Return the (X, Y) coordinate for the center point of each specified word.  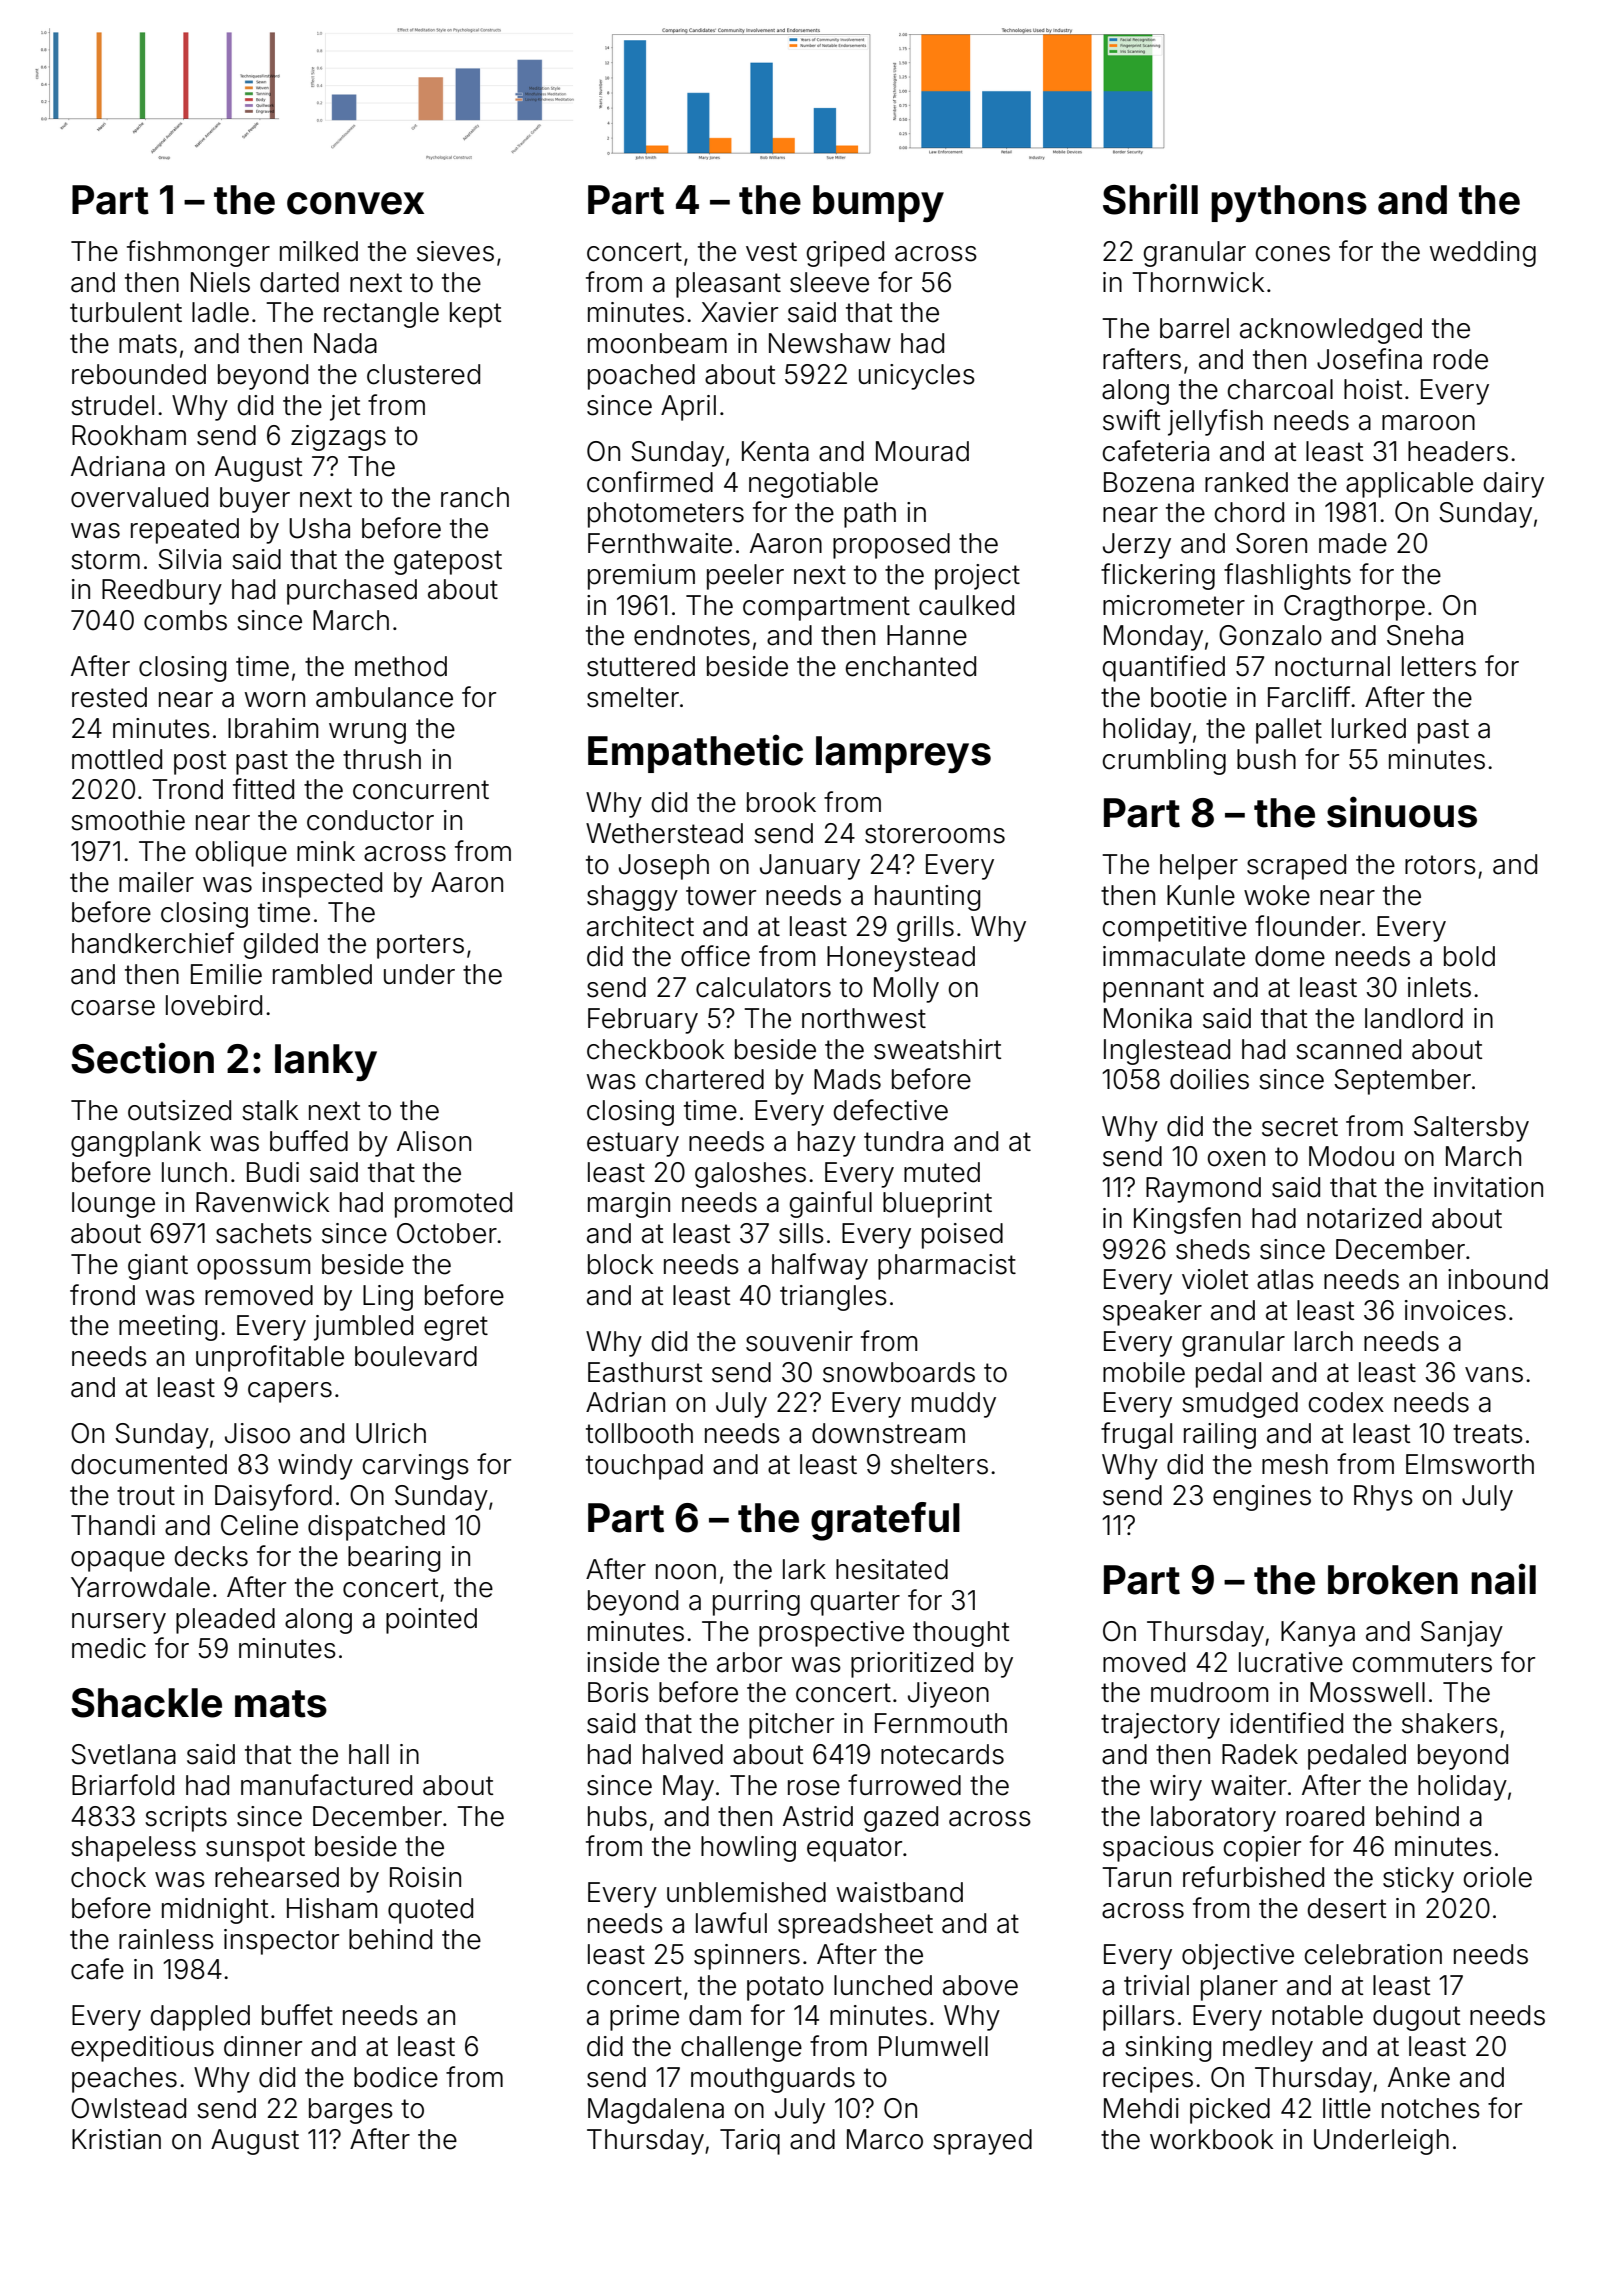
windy (315, 1467)
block (620, 1264)
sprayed (982, 2142)
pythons (1289, 203)
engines (1262, 1498)
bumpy (878, 203)
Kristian (116, 2139)
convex (355, 203)
